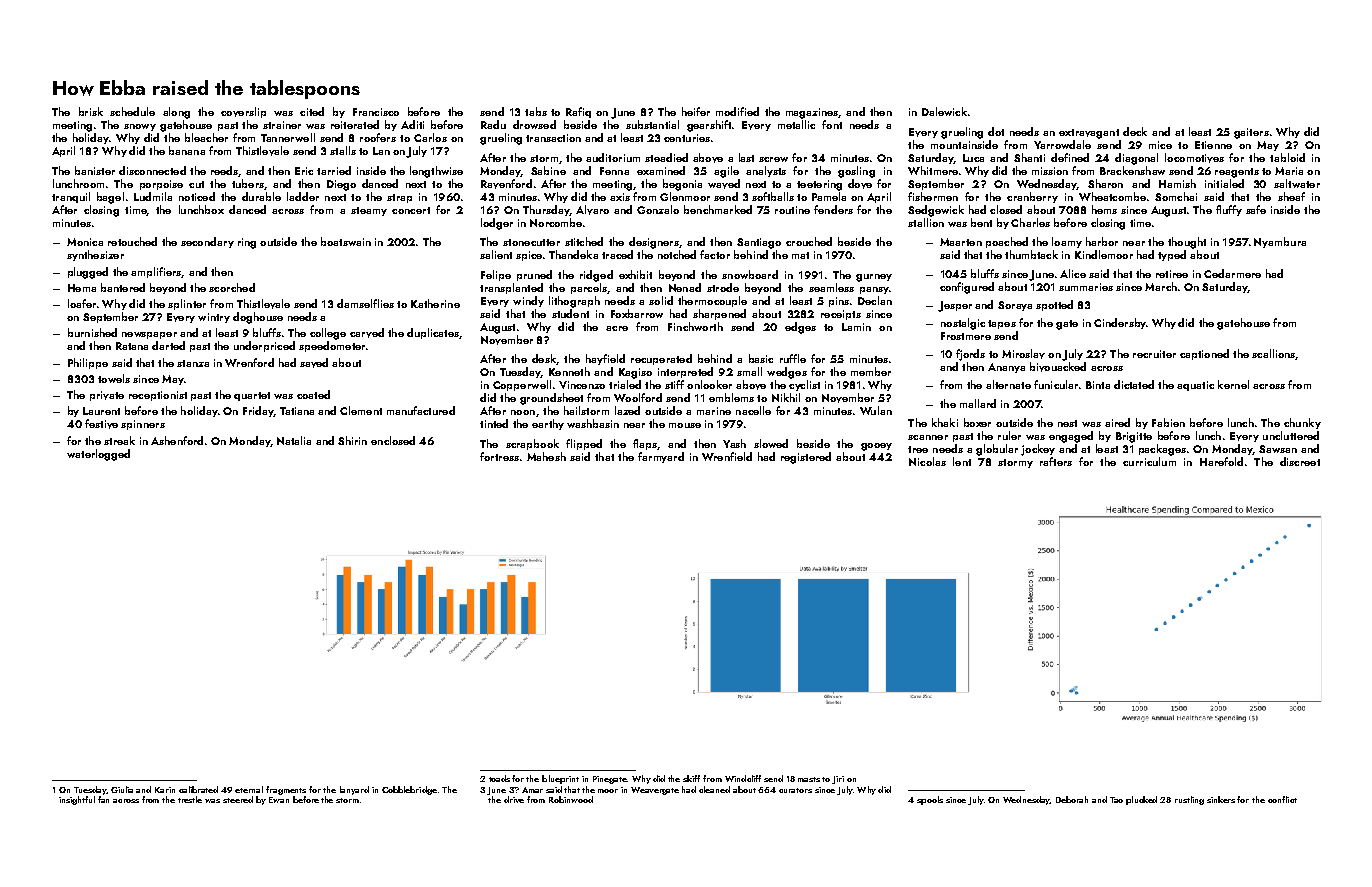 The width and height of the screenshot is (1372, 887). I want to click on Wrenfield, so click(727, 456).
